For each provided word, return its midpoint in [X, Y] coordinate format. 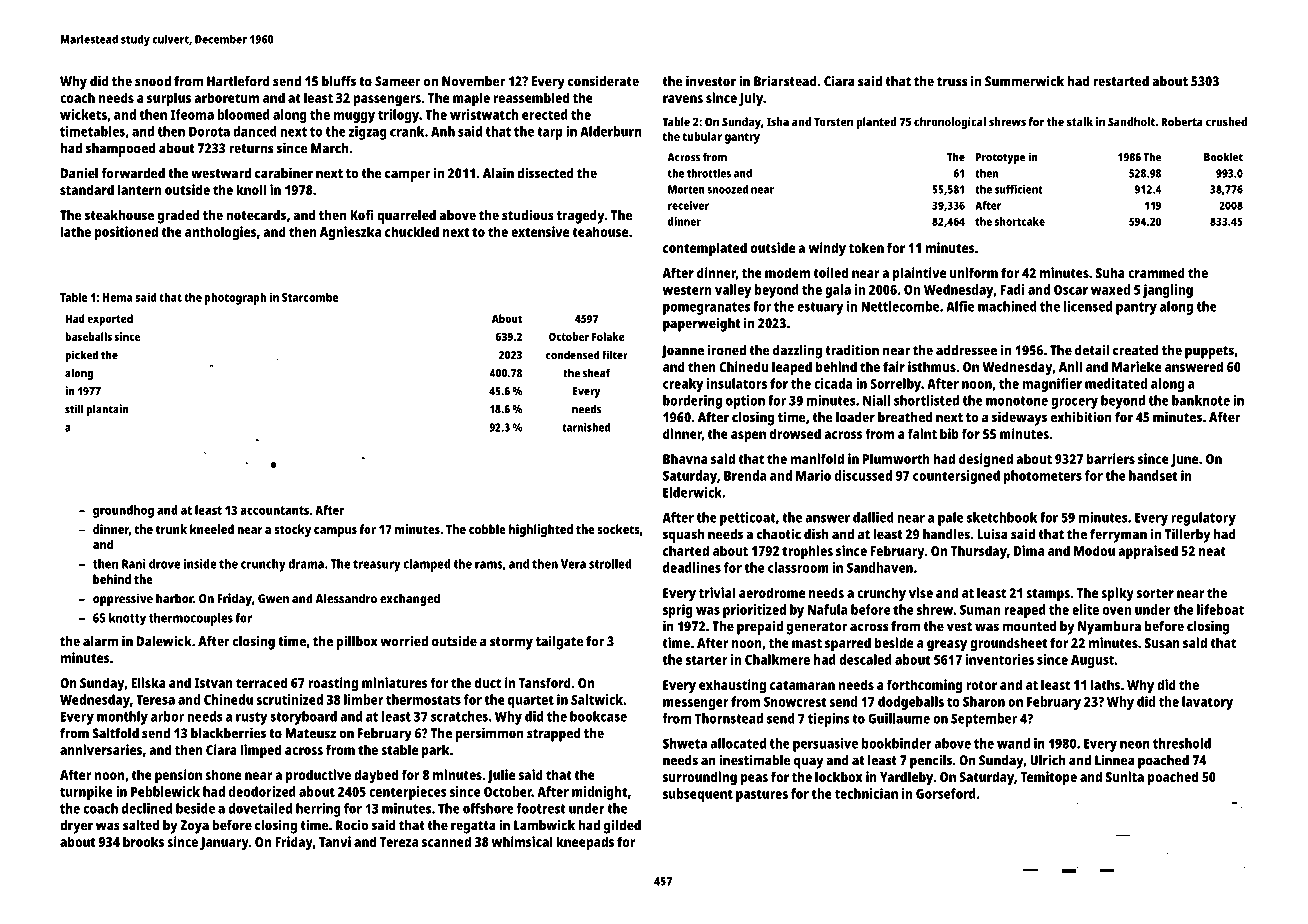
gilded [622, 826]
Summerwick [1024, 81]
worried [404, 641]
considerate [603, 81]
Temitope [1049, 778]
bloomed [243, 114]
